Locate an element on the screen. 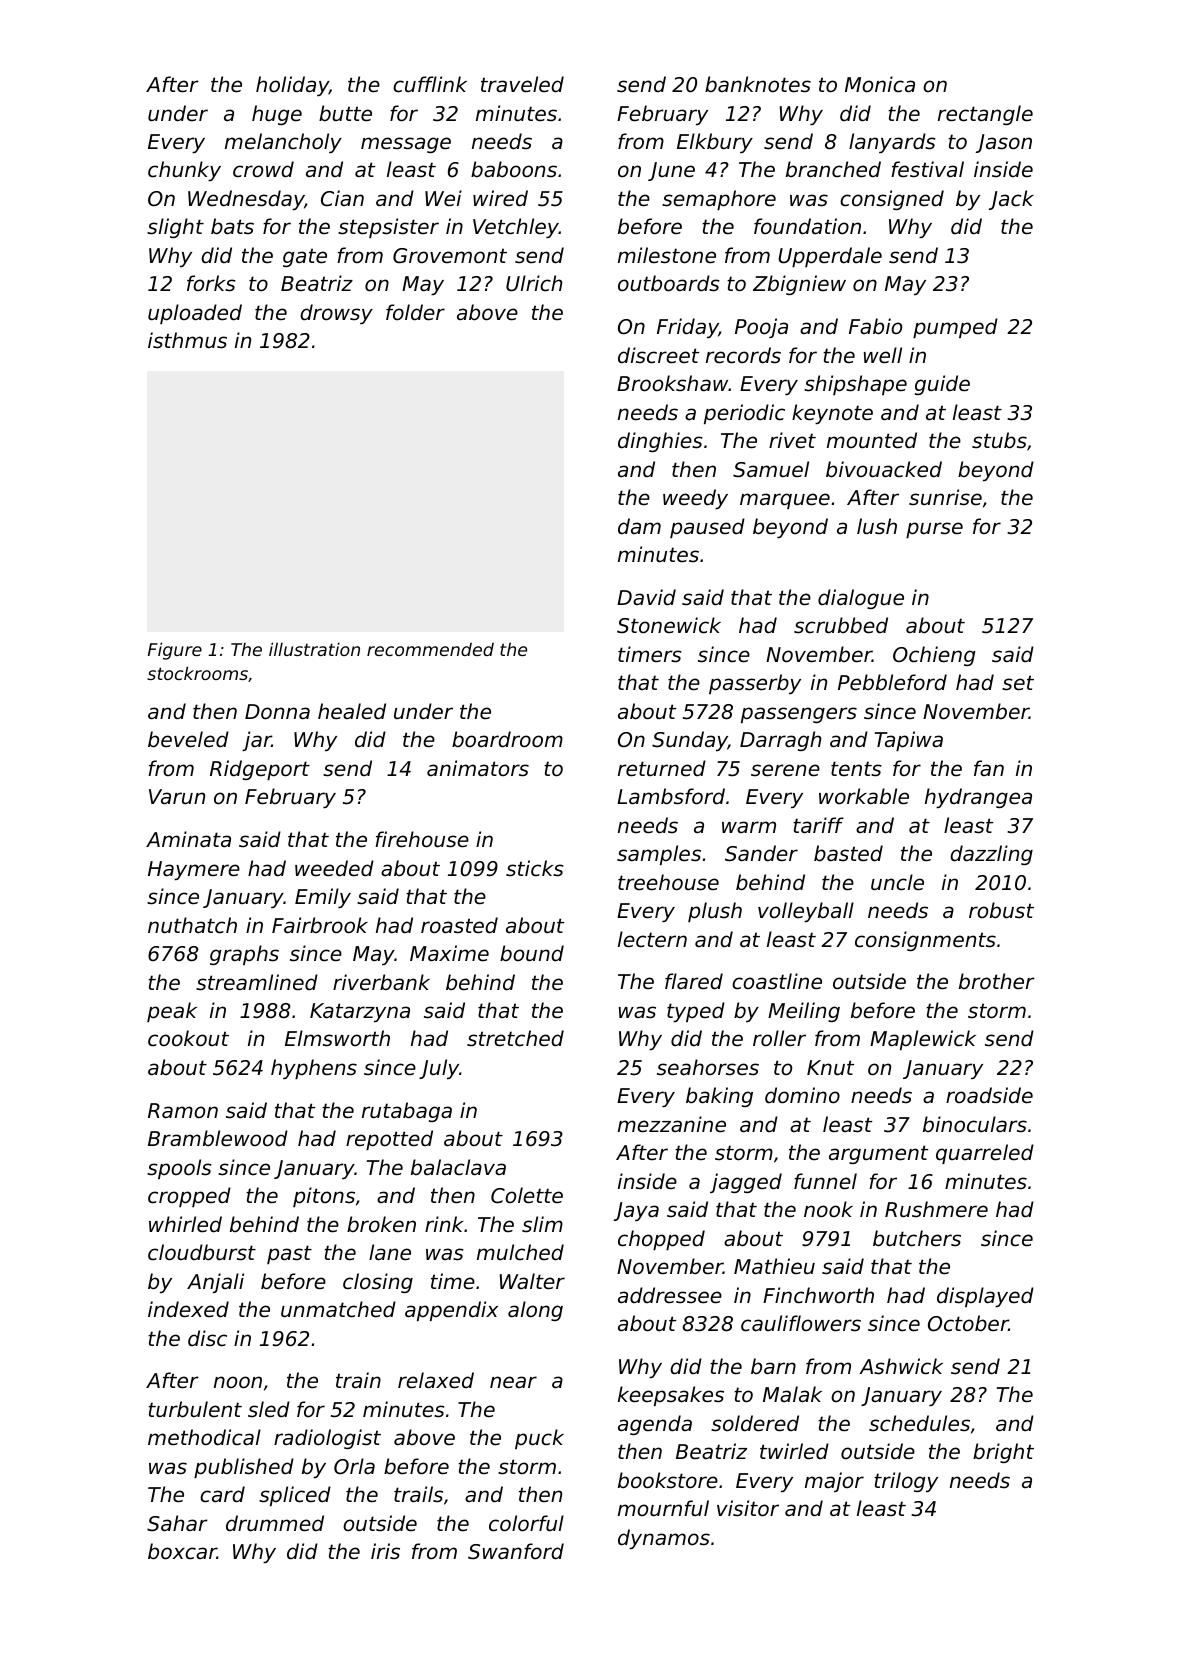  folder is located at coordinates (415, 312).
